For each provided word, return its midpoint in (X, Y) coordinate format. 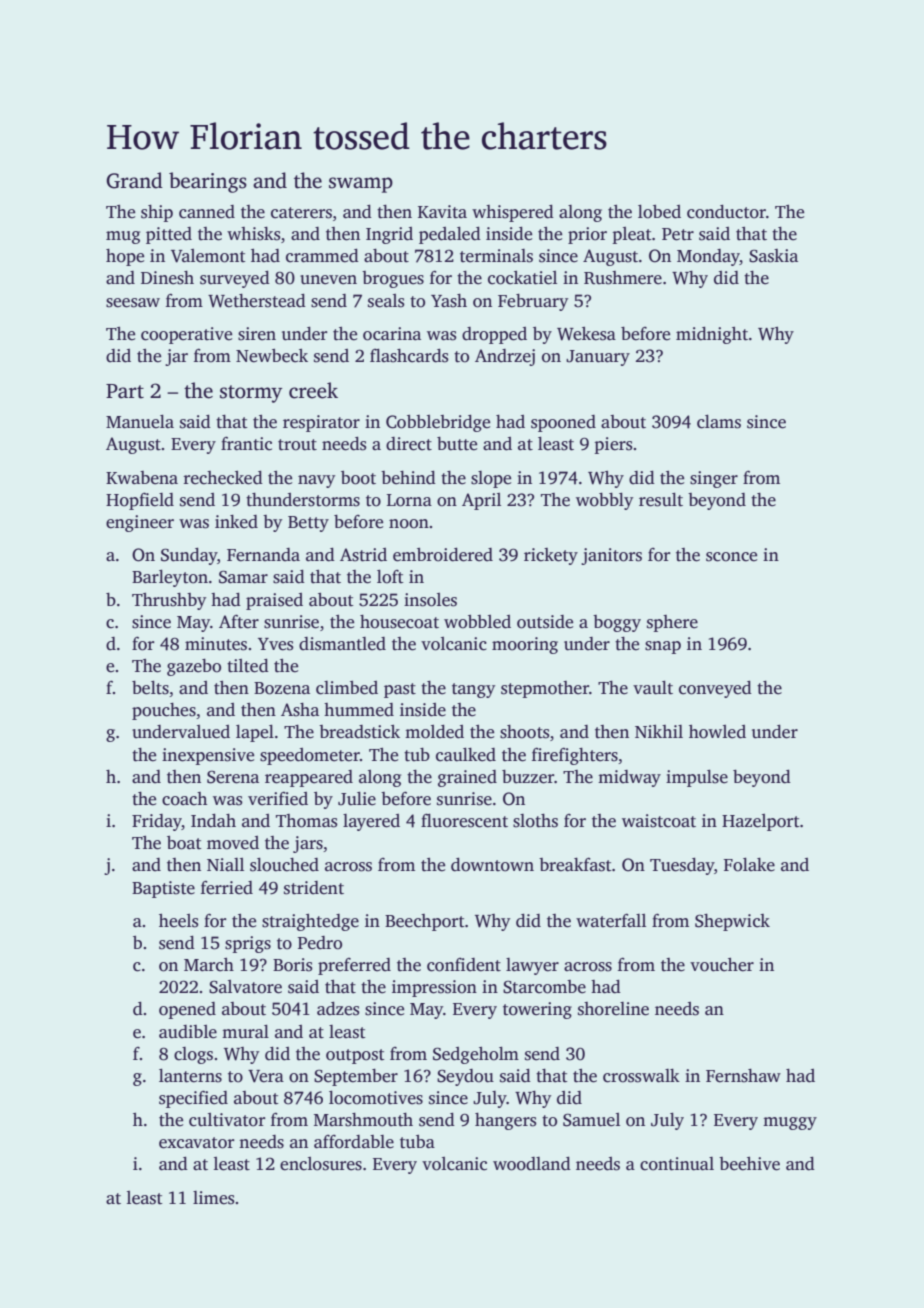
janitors (611, 556)
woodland (532, 1164)
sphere (672, 623)
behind (408, 478)
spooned (563, 423)
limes (213, 1198)
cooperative (186, 335)
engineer (140, 523)
